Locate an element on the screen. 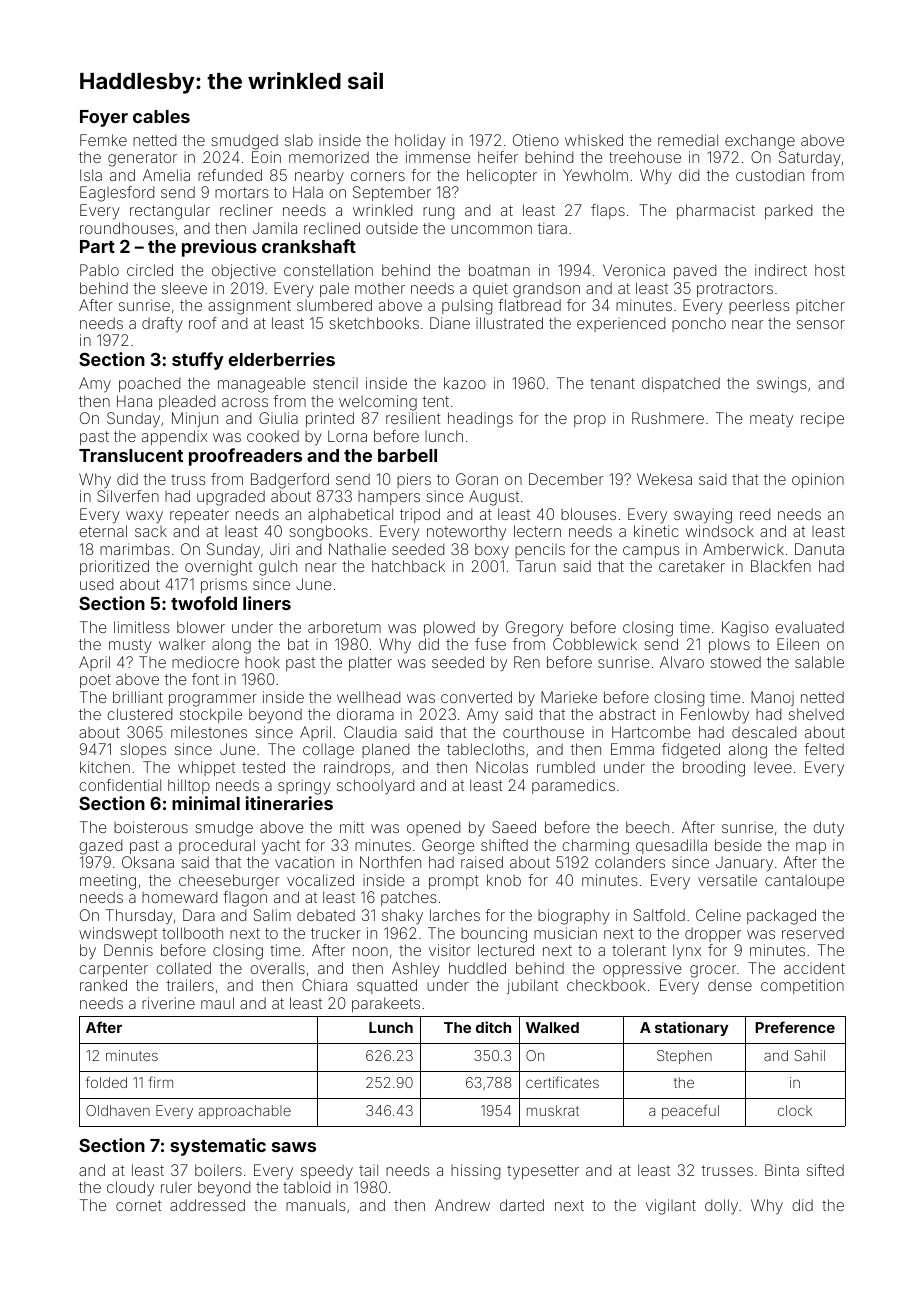 The height and width of the screenshot is (1308, 924). programmer is located at coordinates (213, 700).
